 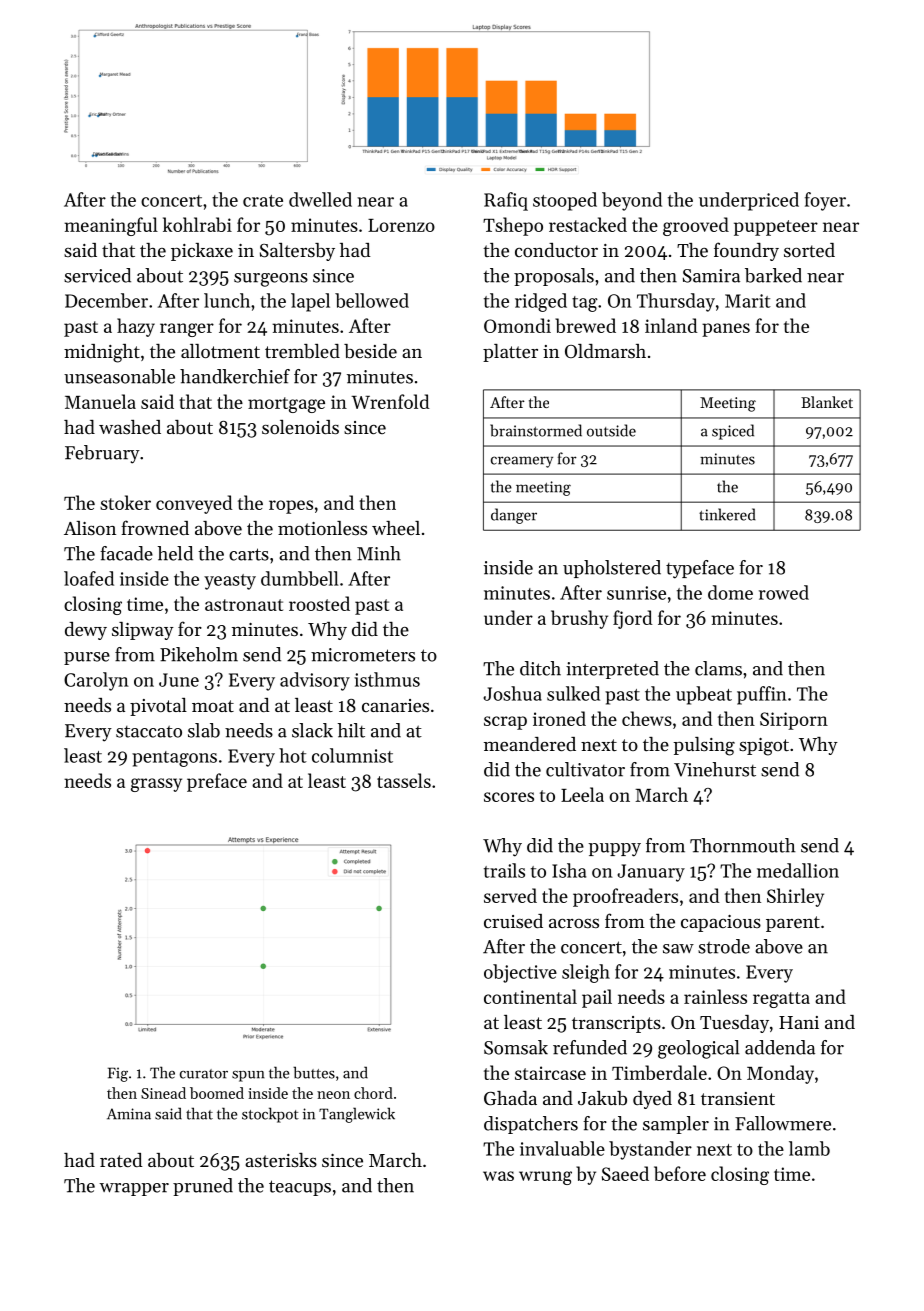 I want to click on trails, so click(x=504, y=870).
